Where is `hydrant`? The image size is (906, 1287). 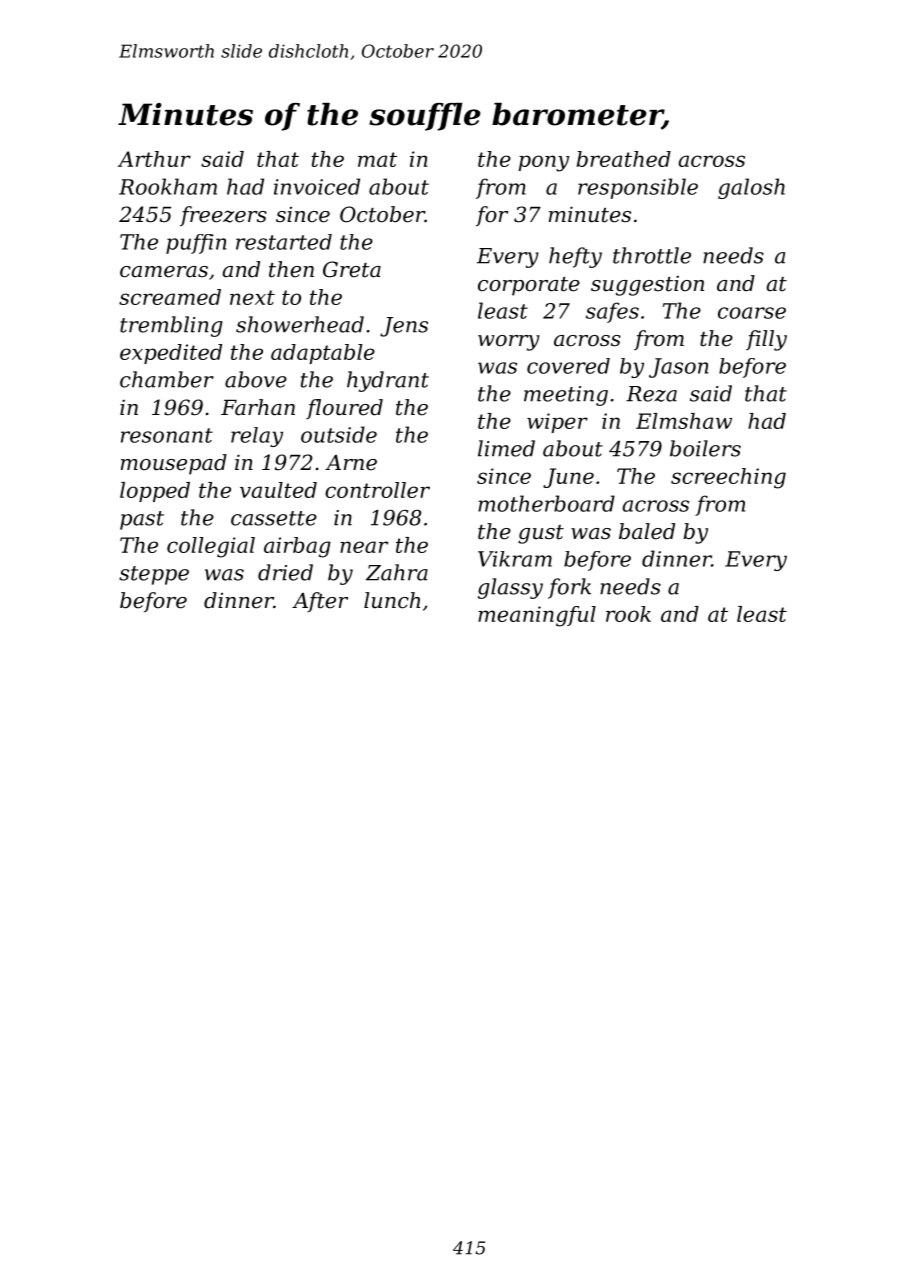
hydrant is located at coordinates (388, 381).
